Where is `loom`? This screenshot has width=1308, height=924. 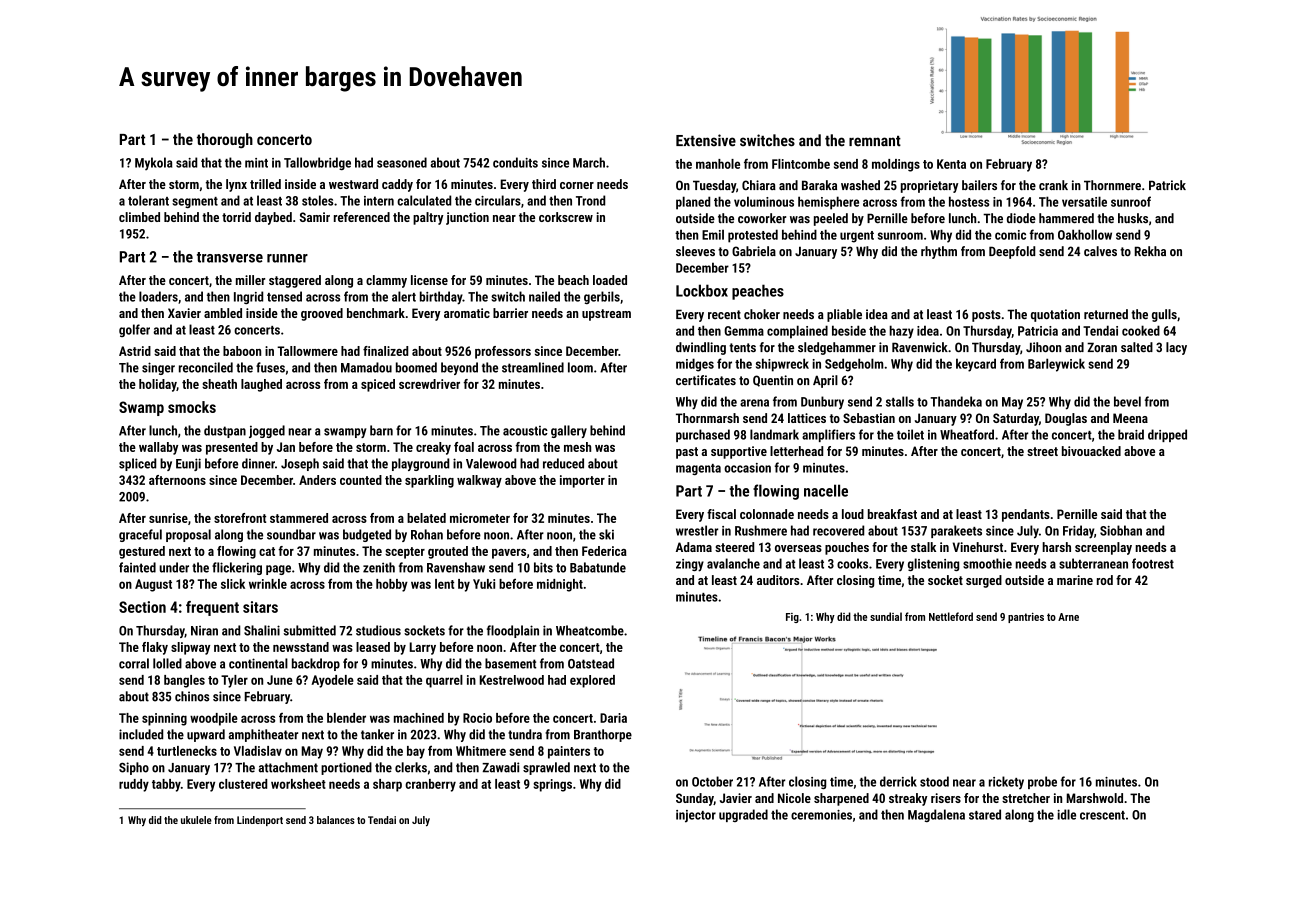 loom is located at coordinates (580, 367).
